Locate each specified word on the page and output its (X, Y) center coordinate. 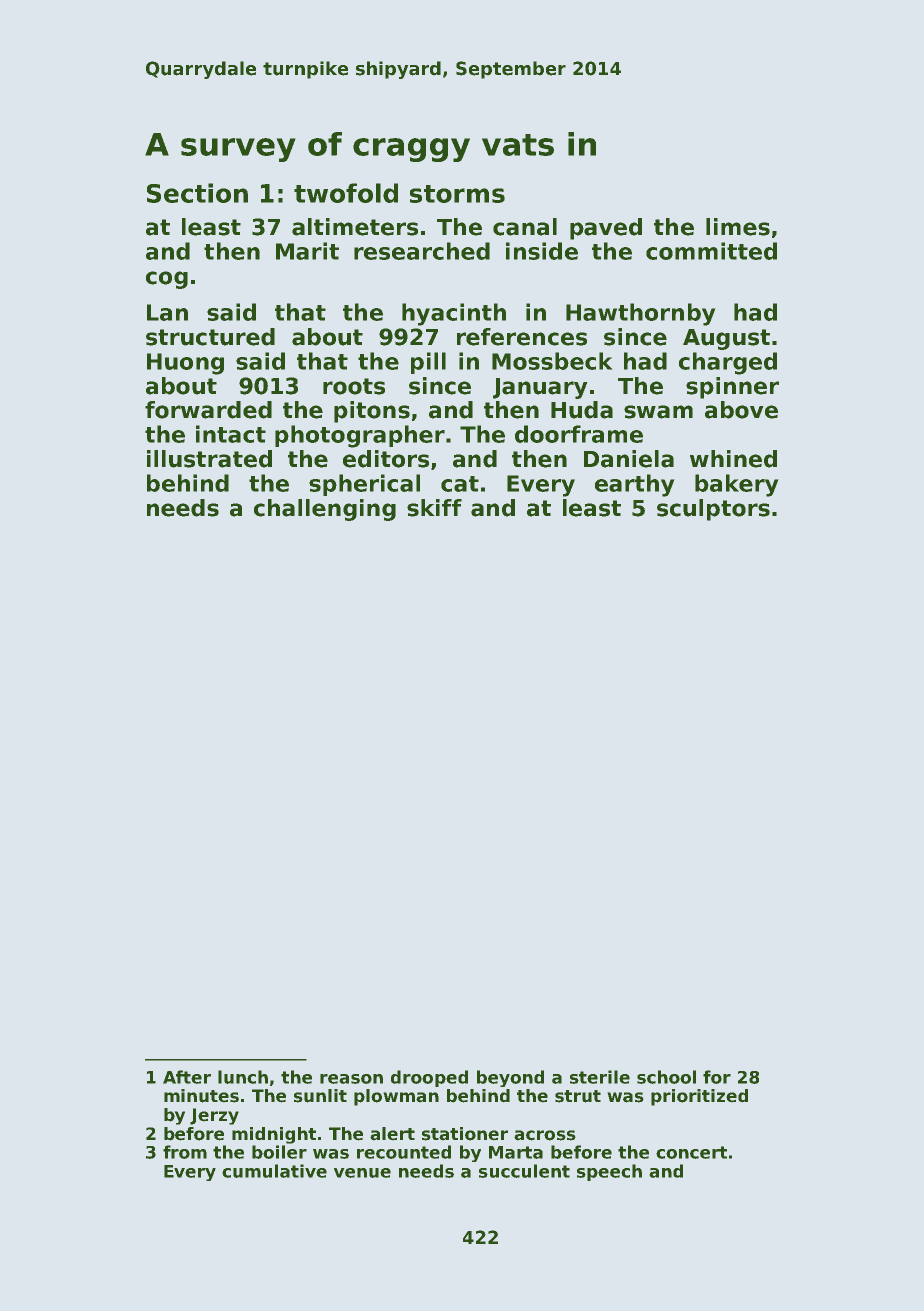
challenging (325, 510)
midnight (274, 1135)
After (187, 1077)
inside (542, 251)
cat (460, 484)
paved (606, 229)
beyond (510, 1078)
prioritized (699, 1097)
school (666, 1077)
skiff (434, 508)
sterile (600, 1077)
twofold (346, 193)
